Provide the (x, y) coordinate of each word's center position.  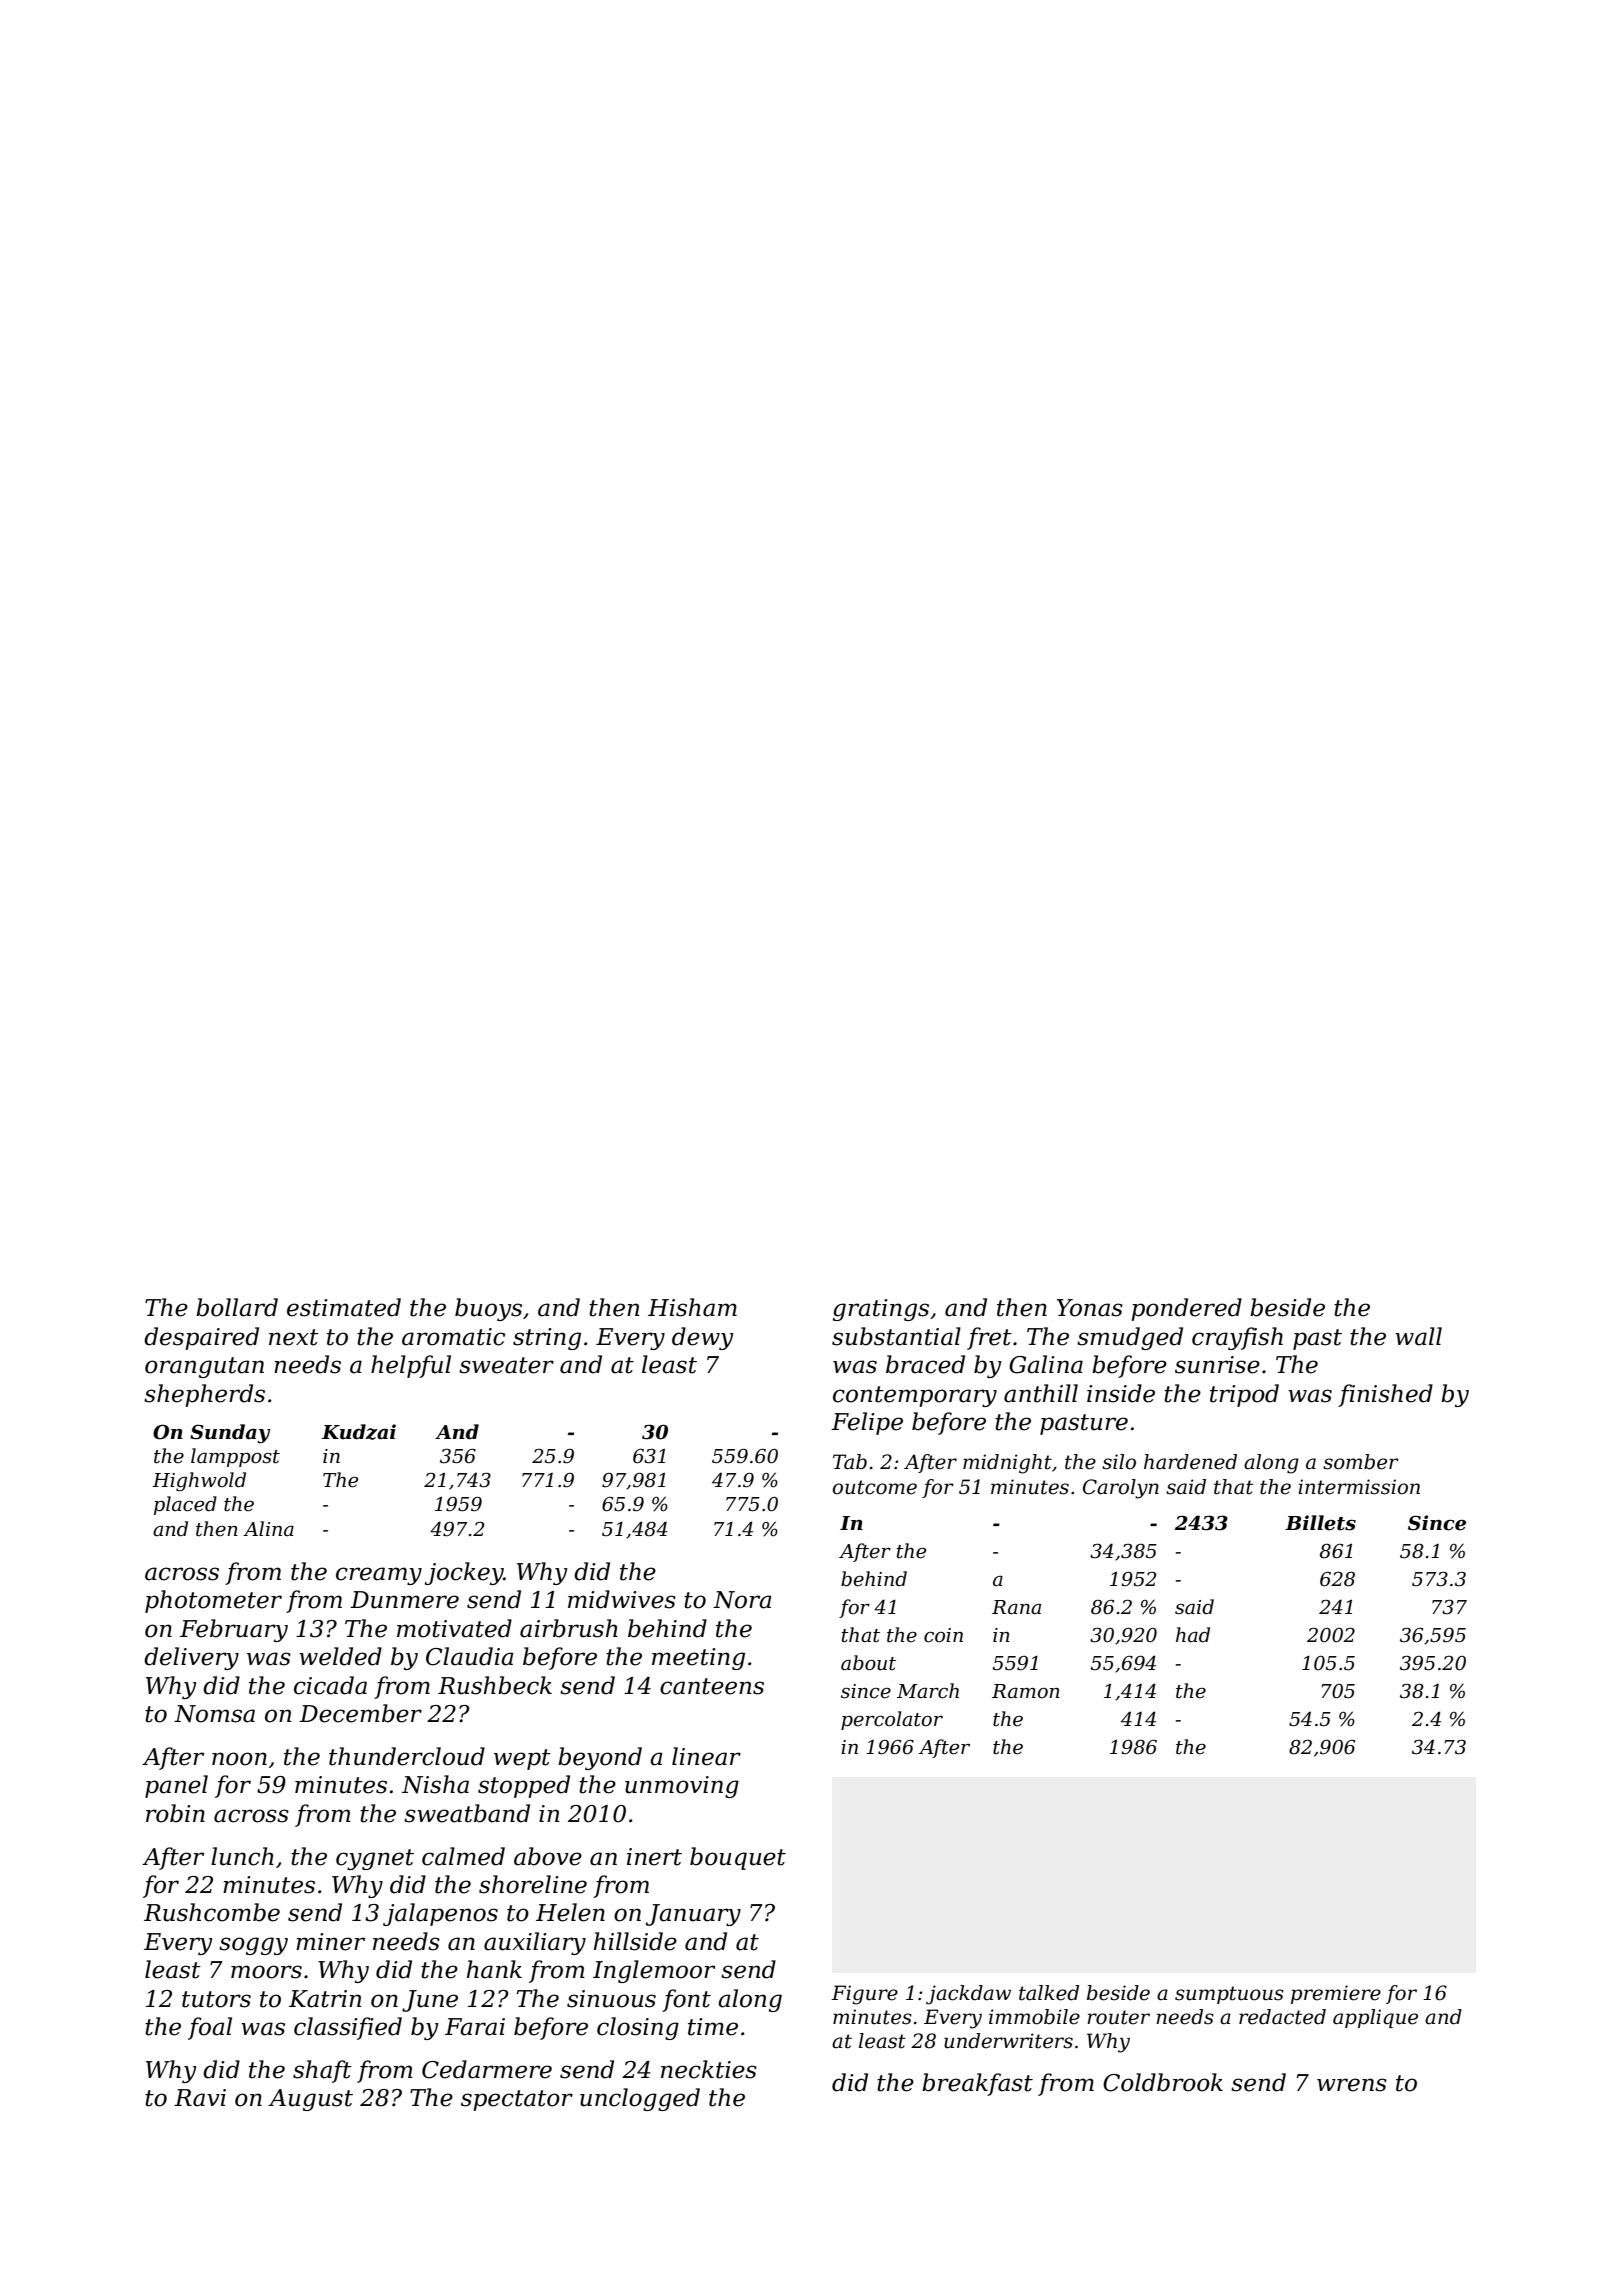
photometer (213, 1601)
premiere (1336, 1994)
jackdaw (968, 1995)
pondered (1186, 1309)
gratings (881, 1310)
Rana (1016, 1607)
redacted (1282, 2017)
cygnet (375, 1859)
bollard (237, 1307)
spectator (517, 2100)
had (1193, 1635)
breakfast (977, 2084)
